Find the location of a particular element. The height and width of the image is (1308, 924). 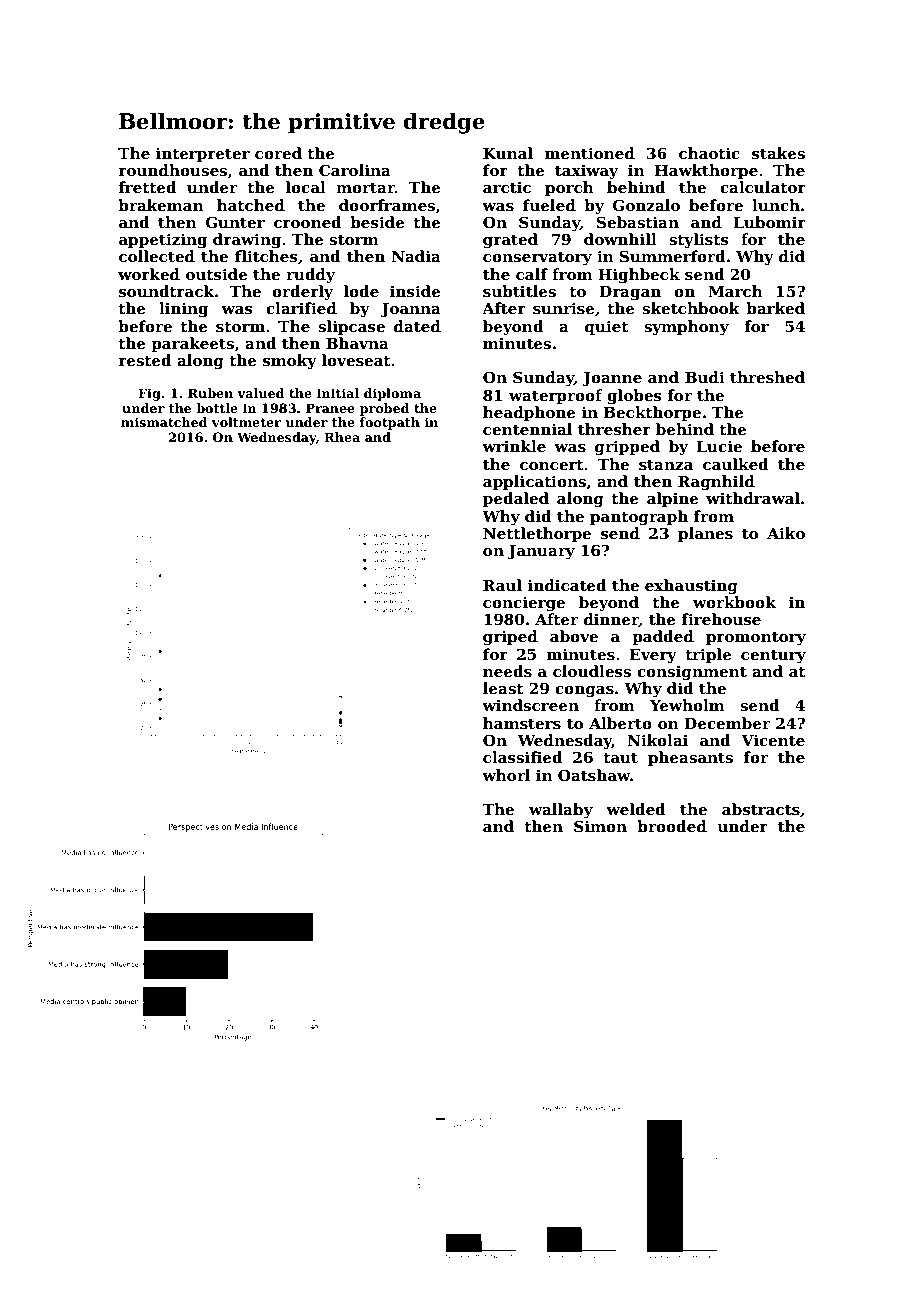

beside is located at coordinates (377, 222).
